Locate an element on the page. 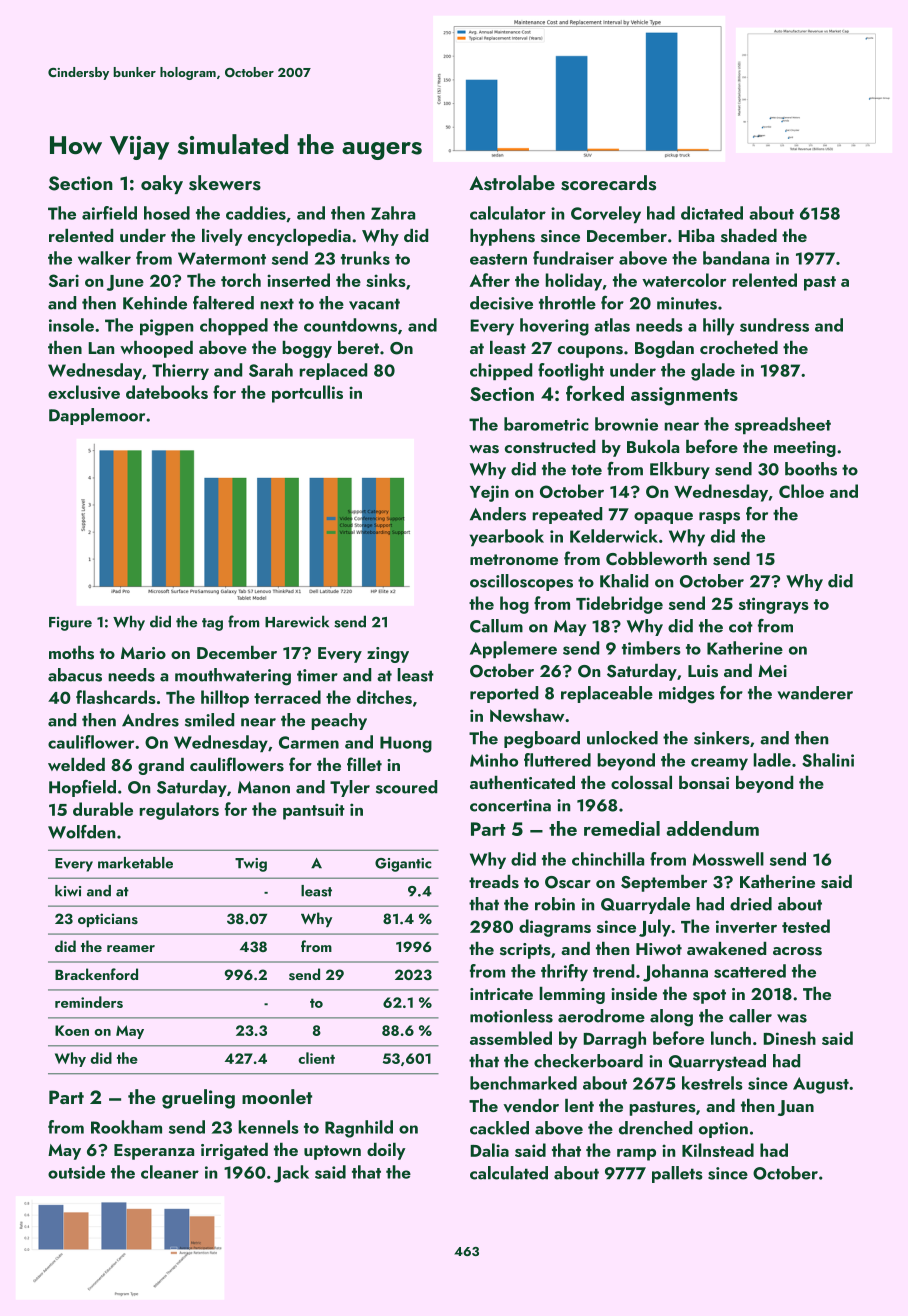  yearbook is located at coordinates (506, 537).
